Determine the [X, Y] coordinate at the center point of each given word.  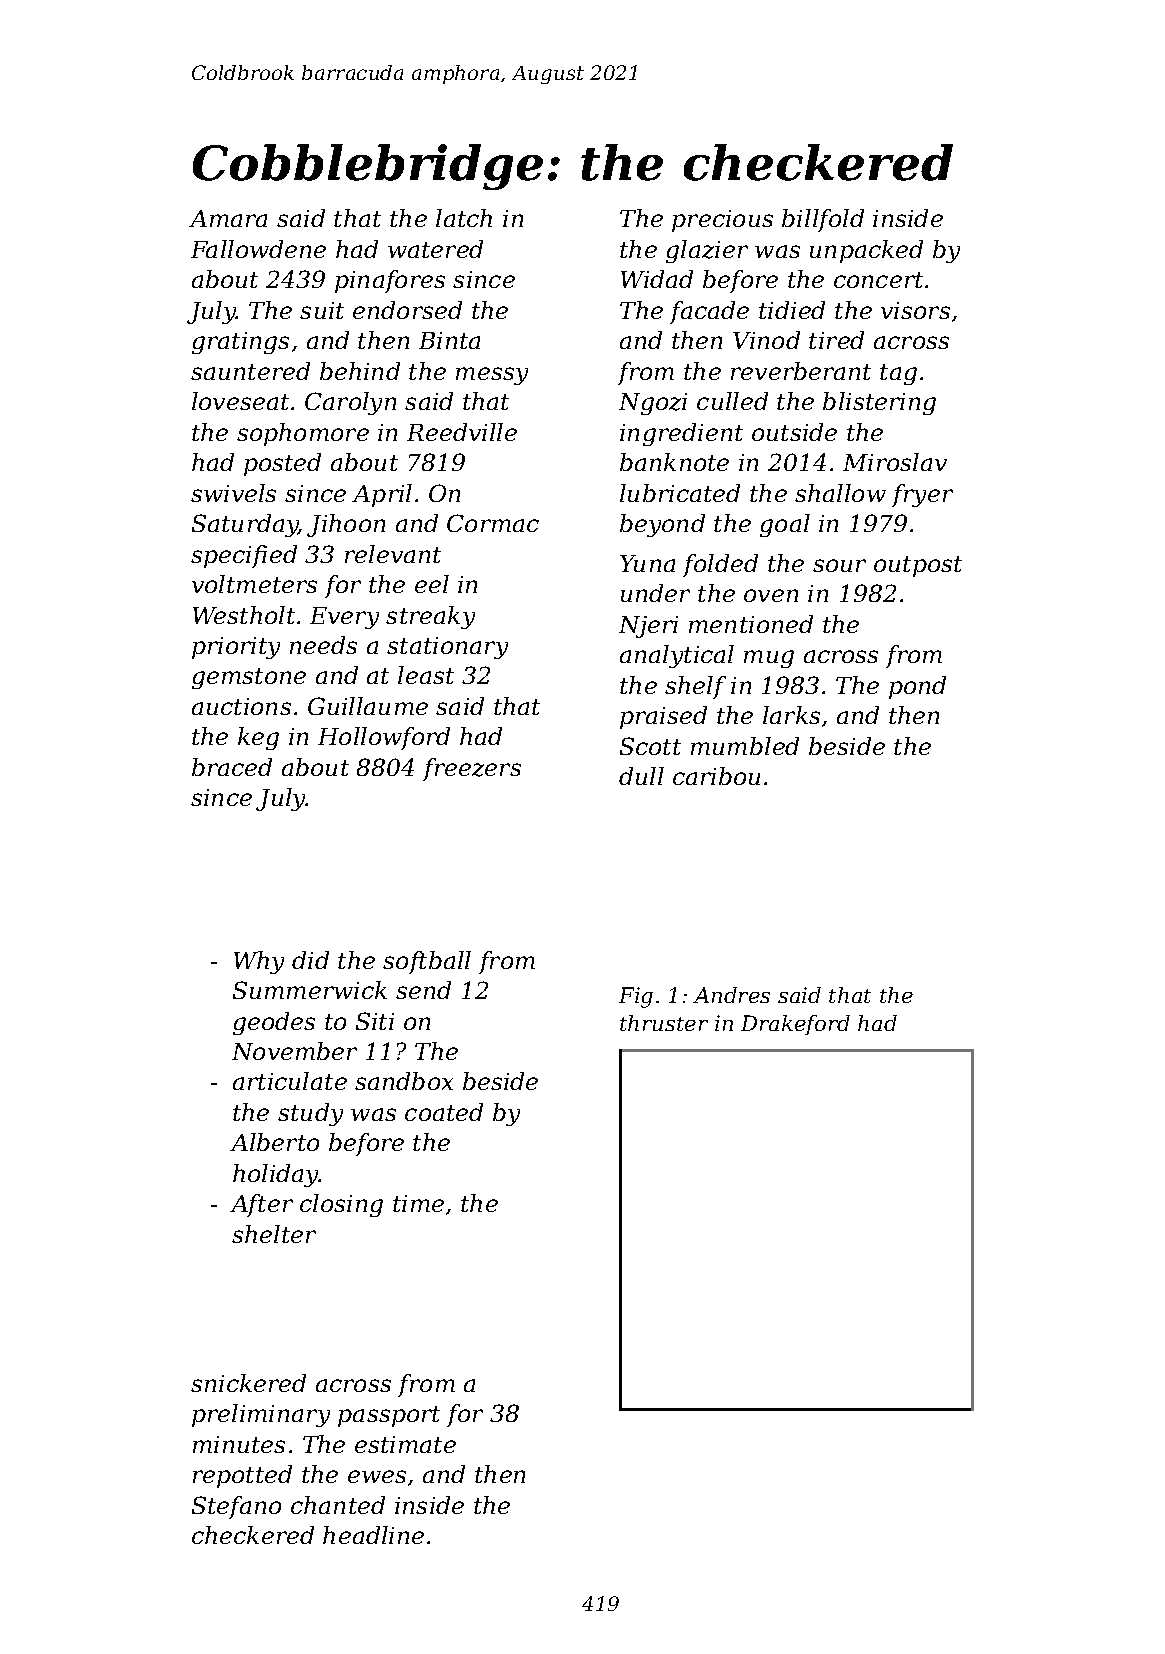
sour [839, 565]
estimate [405, 1444]
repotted [242, 1476]
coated [444, 1112]
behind [360, 371]
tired [836, 340]
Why [259, 962]
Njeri [648, 627]
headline [373, 1535]
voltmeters [254, 584]
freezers [472, 769]
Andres [731, 995]
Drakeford [795, 1025]
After [261, 1205]
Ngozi [653, 404]
